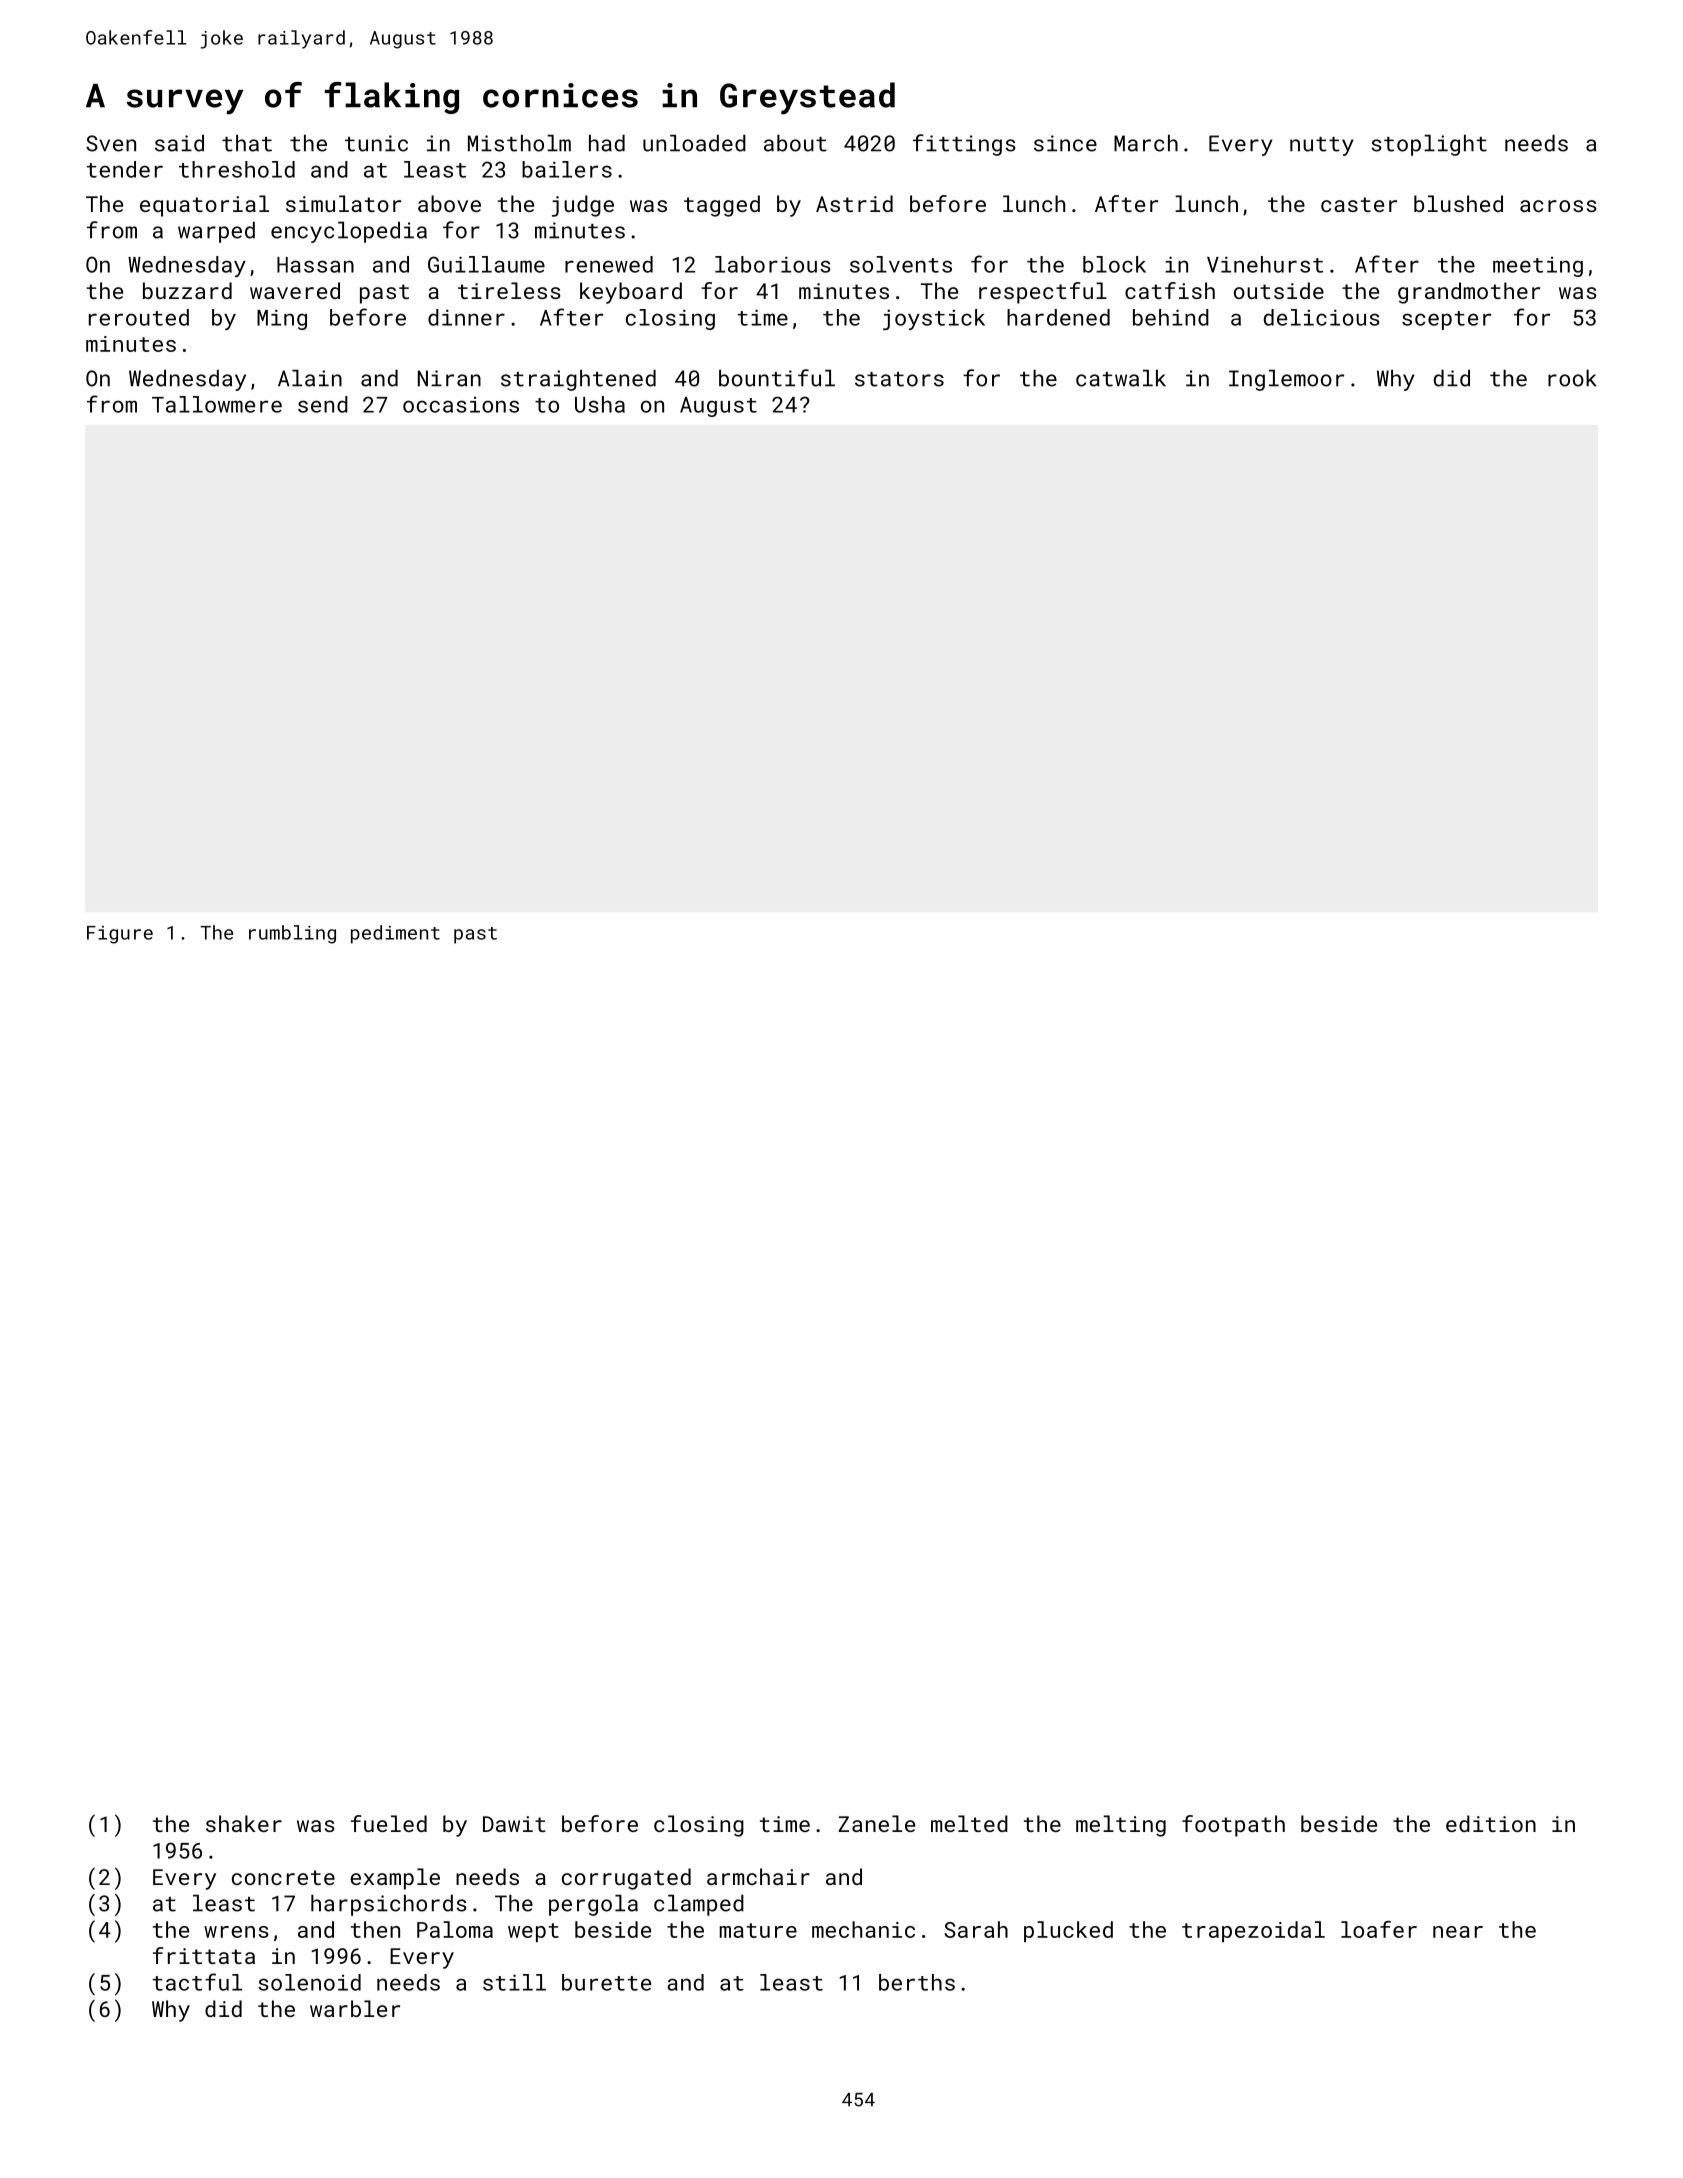  Describe the element at coordinates (355, 2008) in the screenshot. I see `warbler` at that location.
